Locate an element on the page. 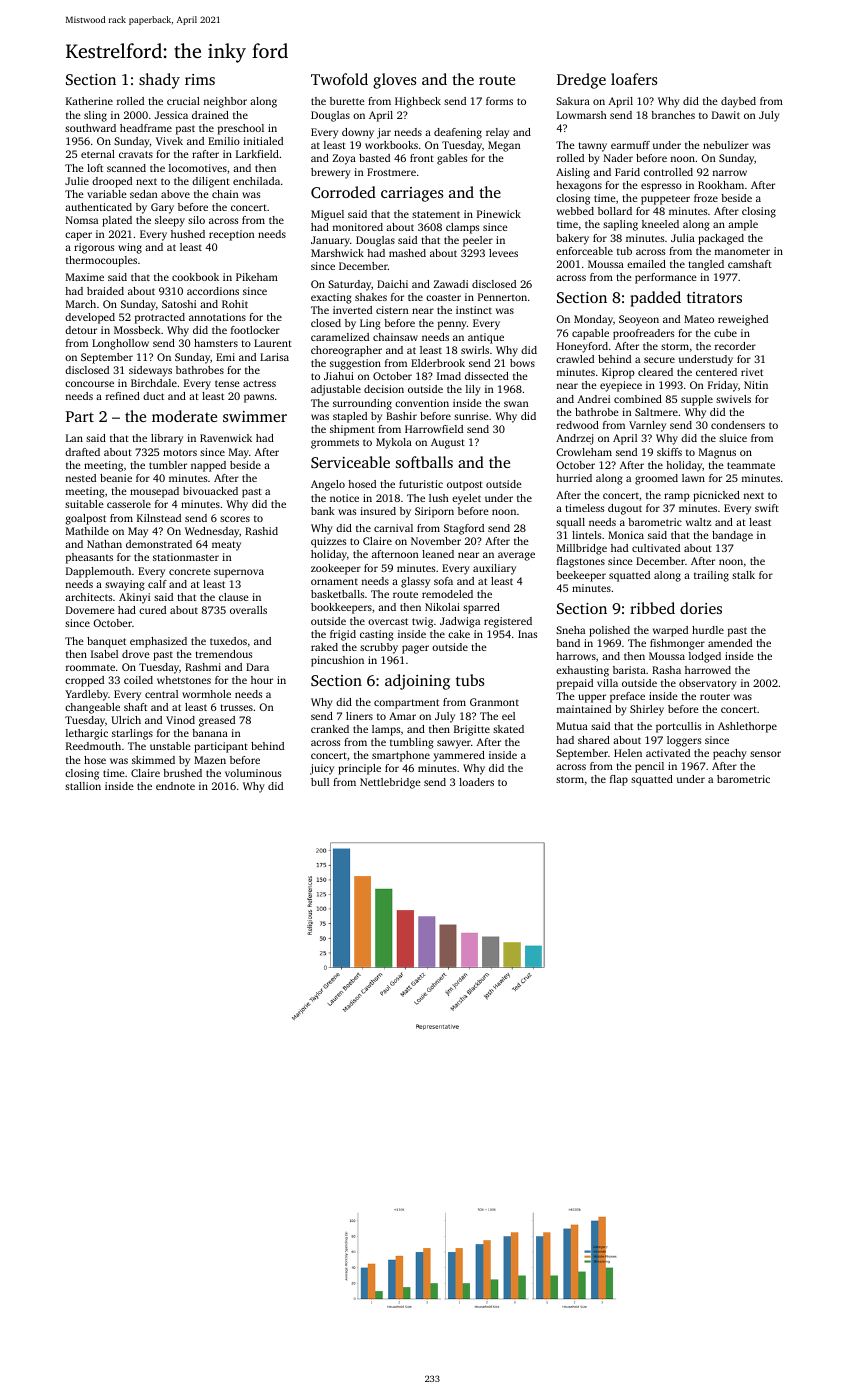 The width and height of the page is (849, 1400). liners is located at coordinates (359, 716).
